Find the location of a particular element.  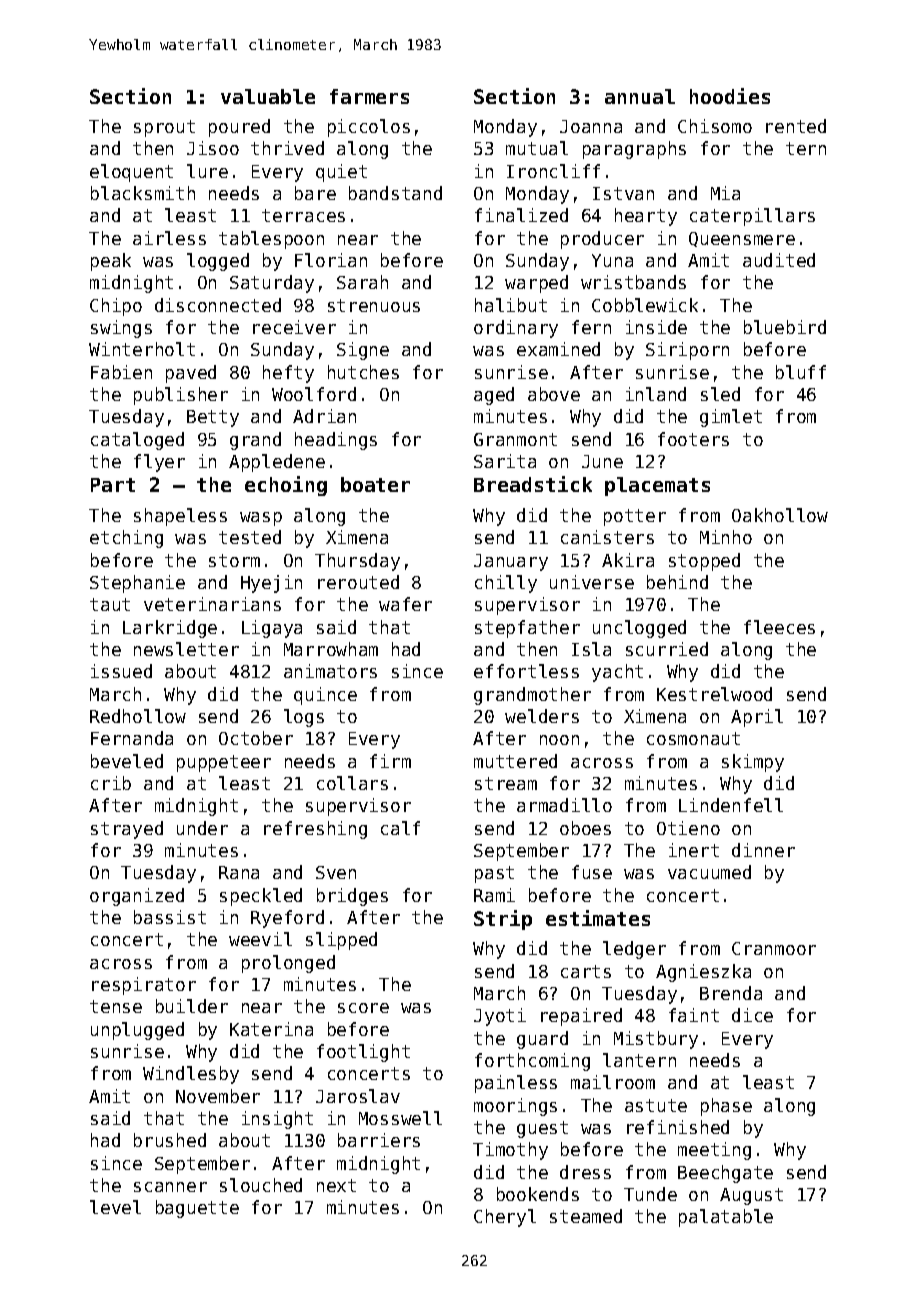

Cheryl is located at coordinates (505, 1218).
